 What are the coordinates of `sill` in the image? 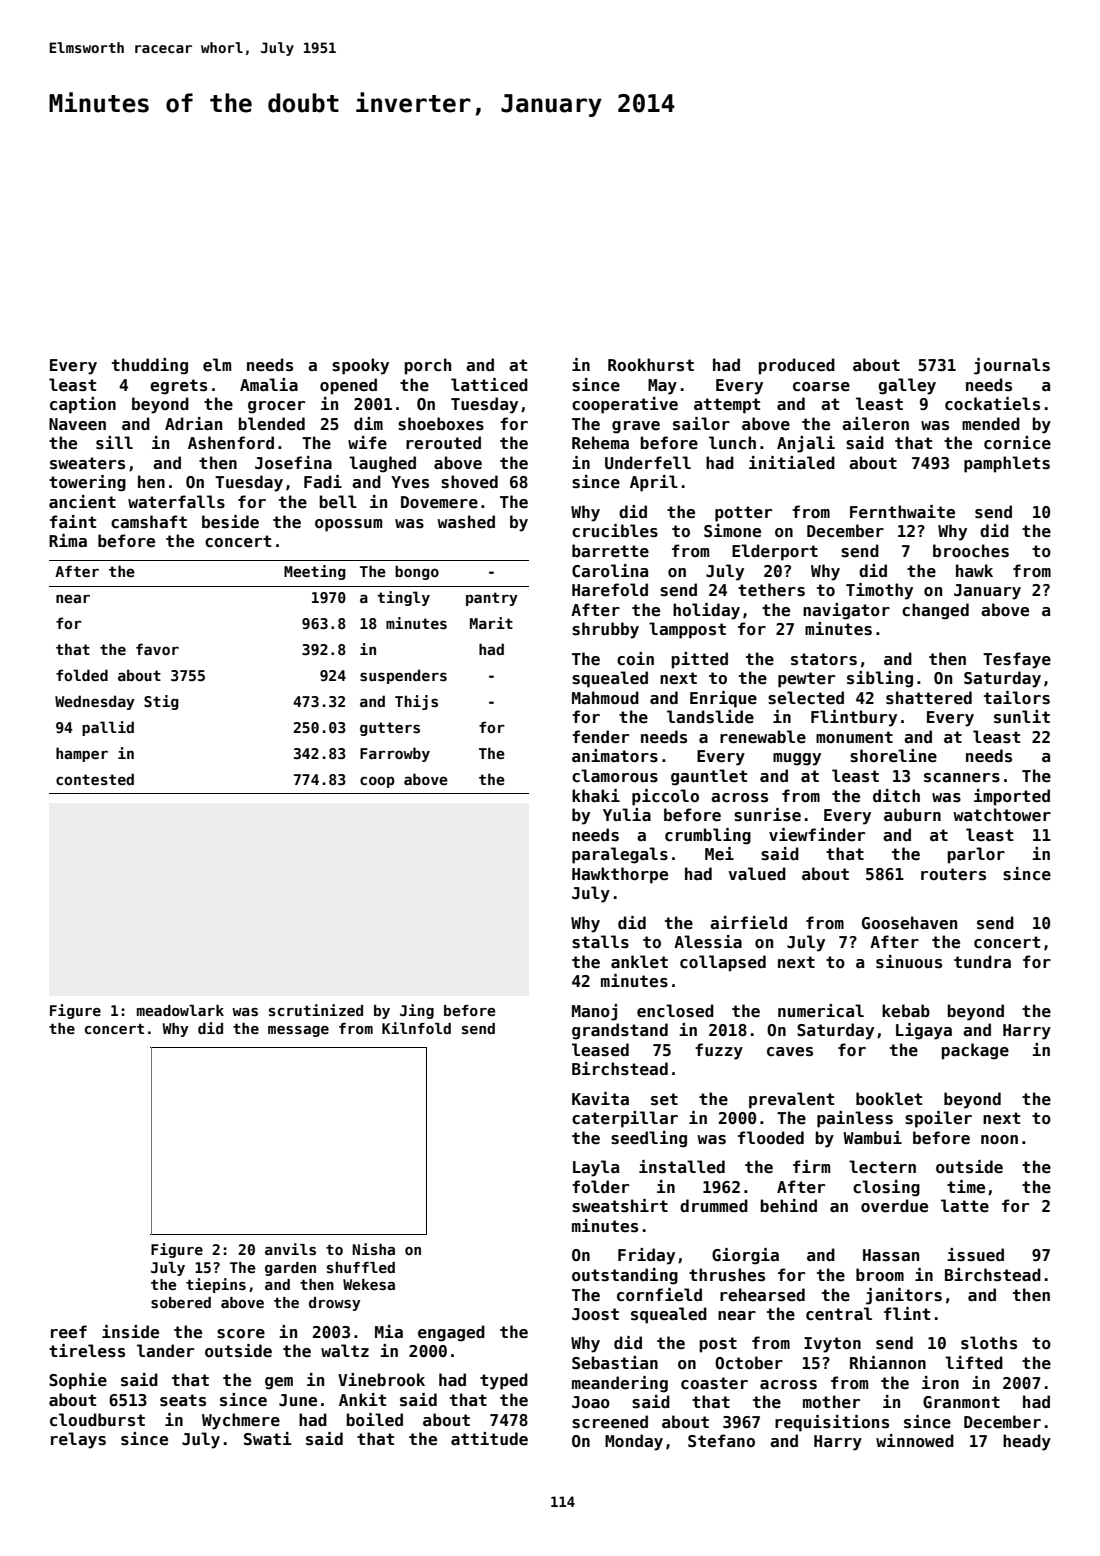 It's located at (114, 442).
